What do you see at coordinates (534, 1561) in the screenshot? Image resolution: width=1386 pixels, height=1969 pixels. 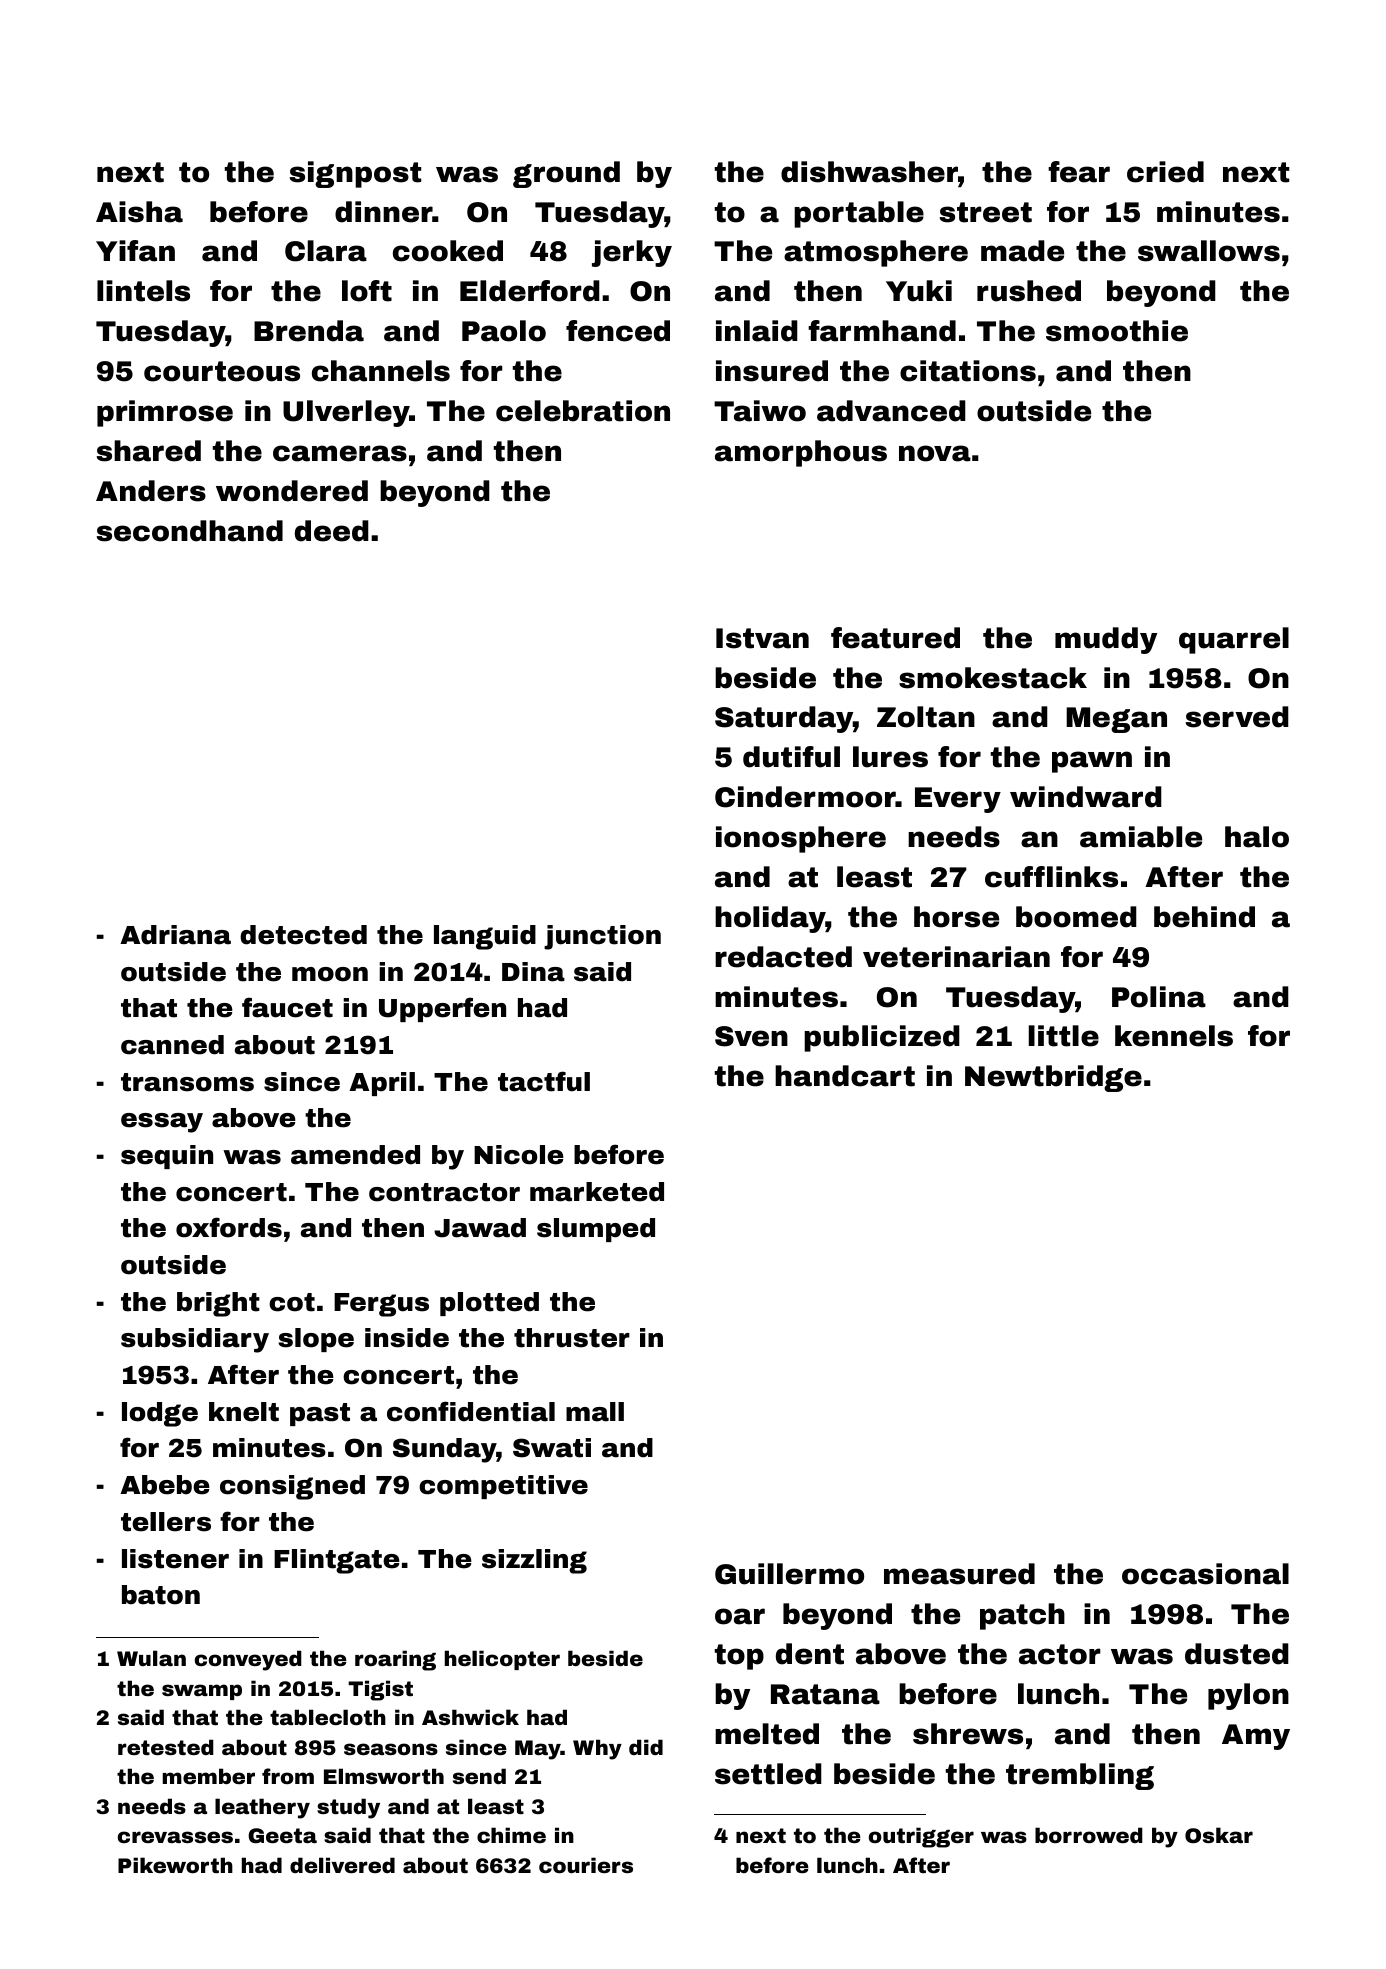 I see `sizzling` at bounding box center [534, 1561].
